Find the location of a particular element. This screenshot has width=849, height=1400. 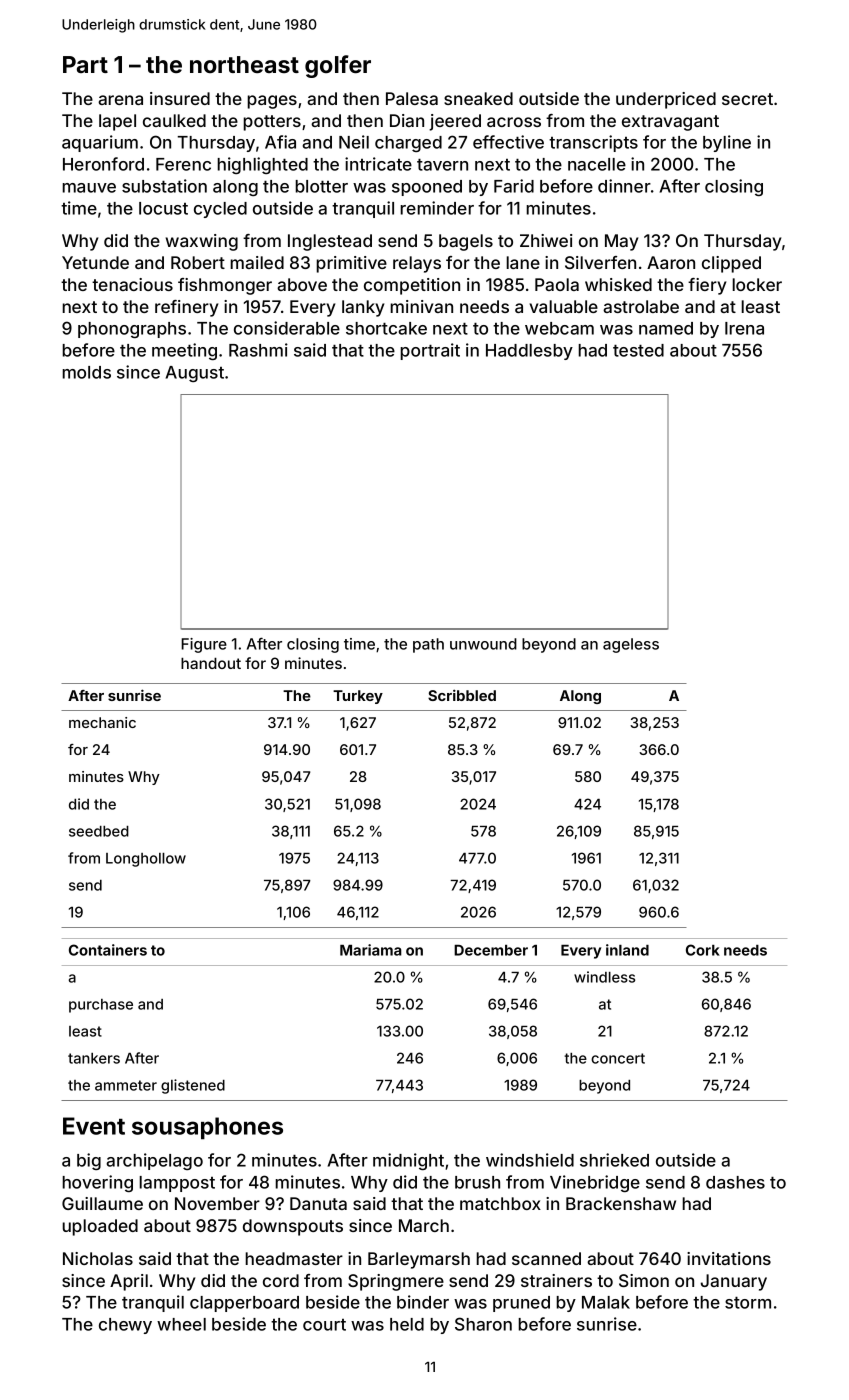

wheel is located at coordinates (181, 1324).
